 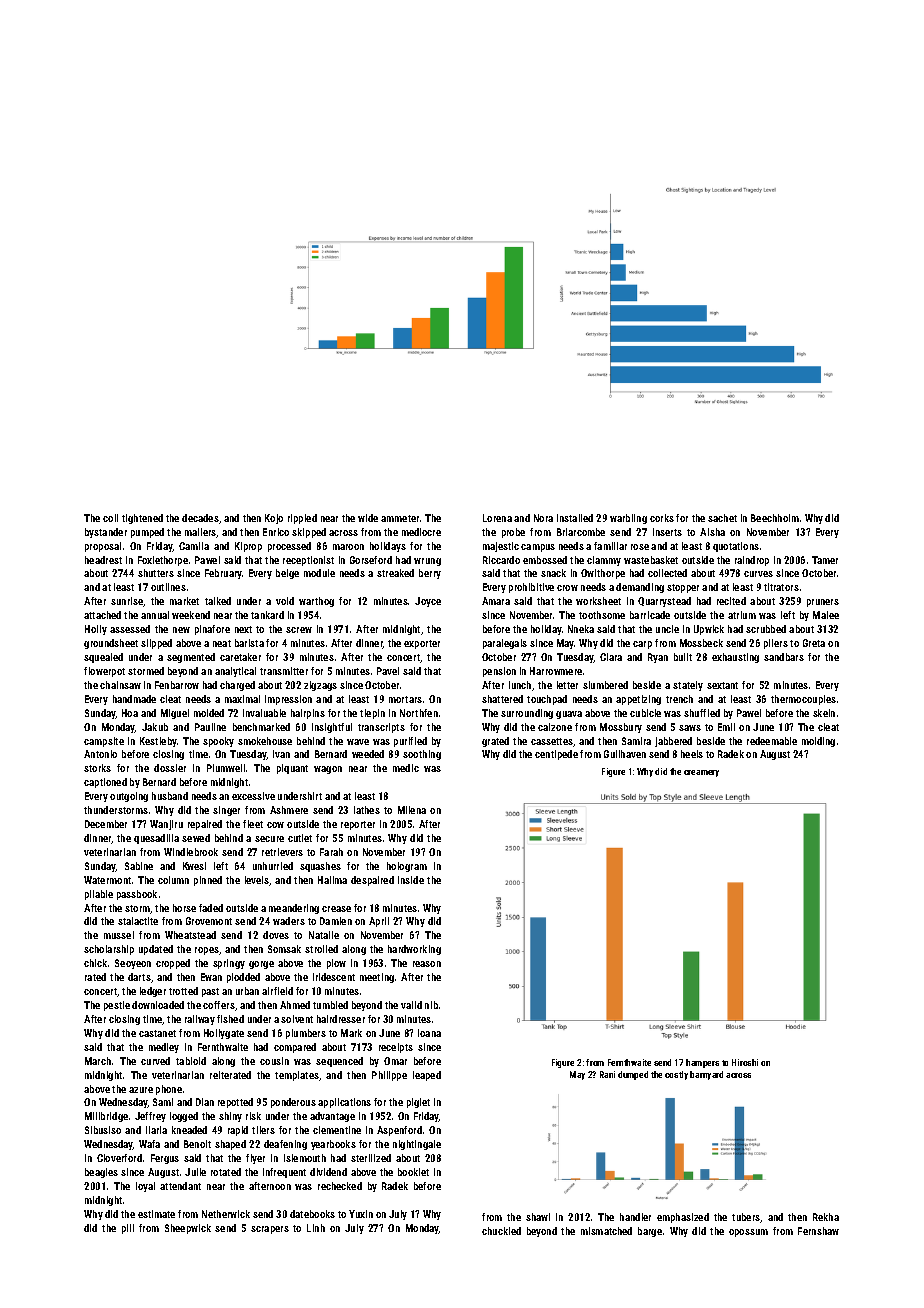 What do you see at coordinates (414, 950) in the image?
I see `hardworking` at bounding box center [414, 950].
